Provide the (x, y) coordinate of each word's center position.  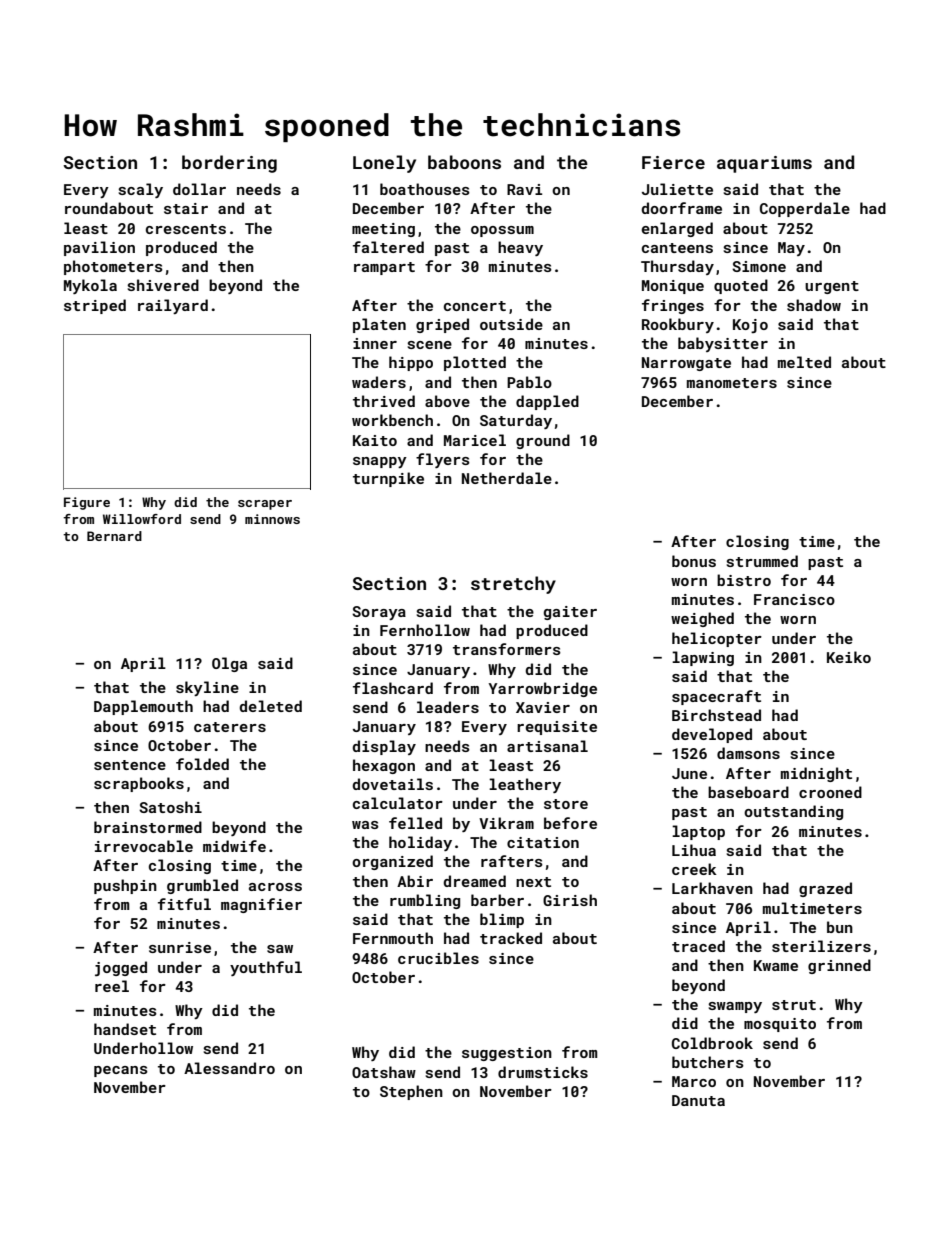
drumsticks (543, 1072)
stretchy (513, 585)
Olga (229, 664)
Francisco (794, 599)
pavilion (99, 248)
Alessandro (229, 1068)
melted (804, 362)
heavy (520, 248)
